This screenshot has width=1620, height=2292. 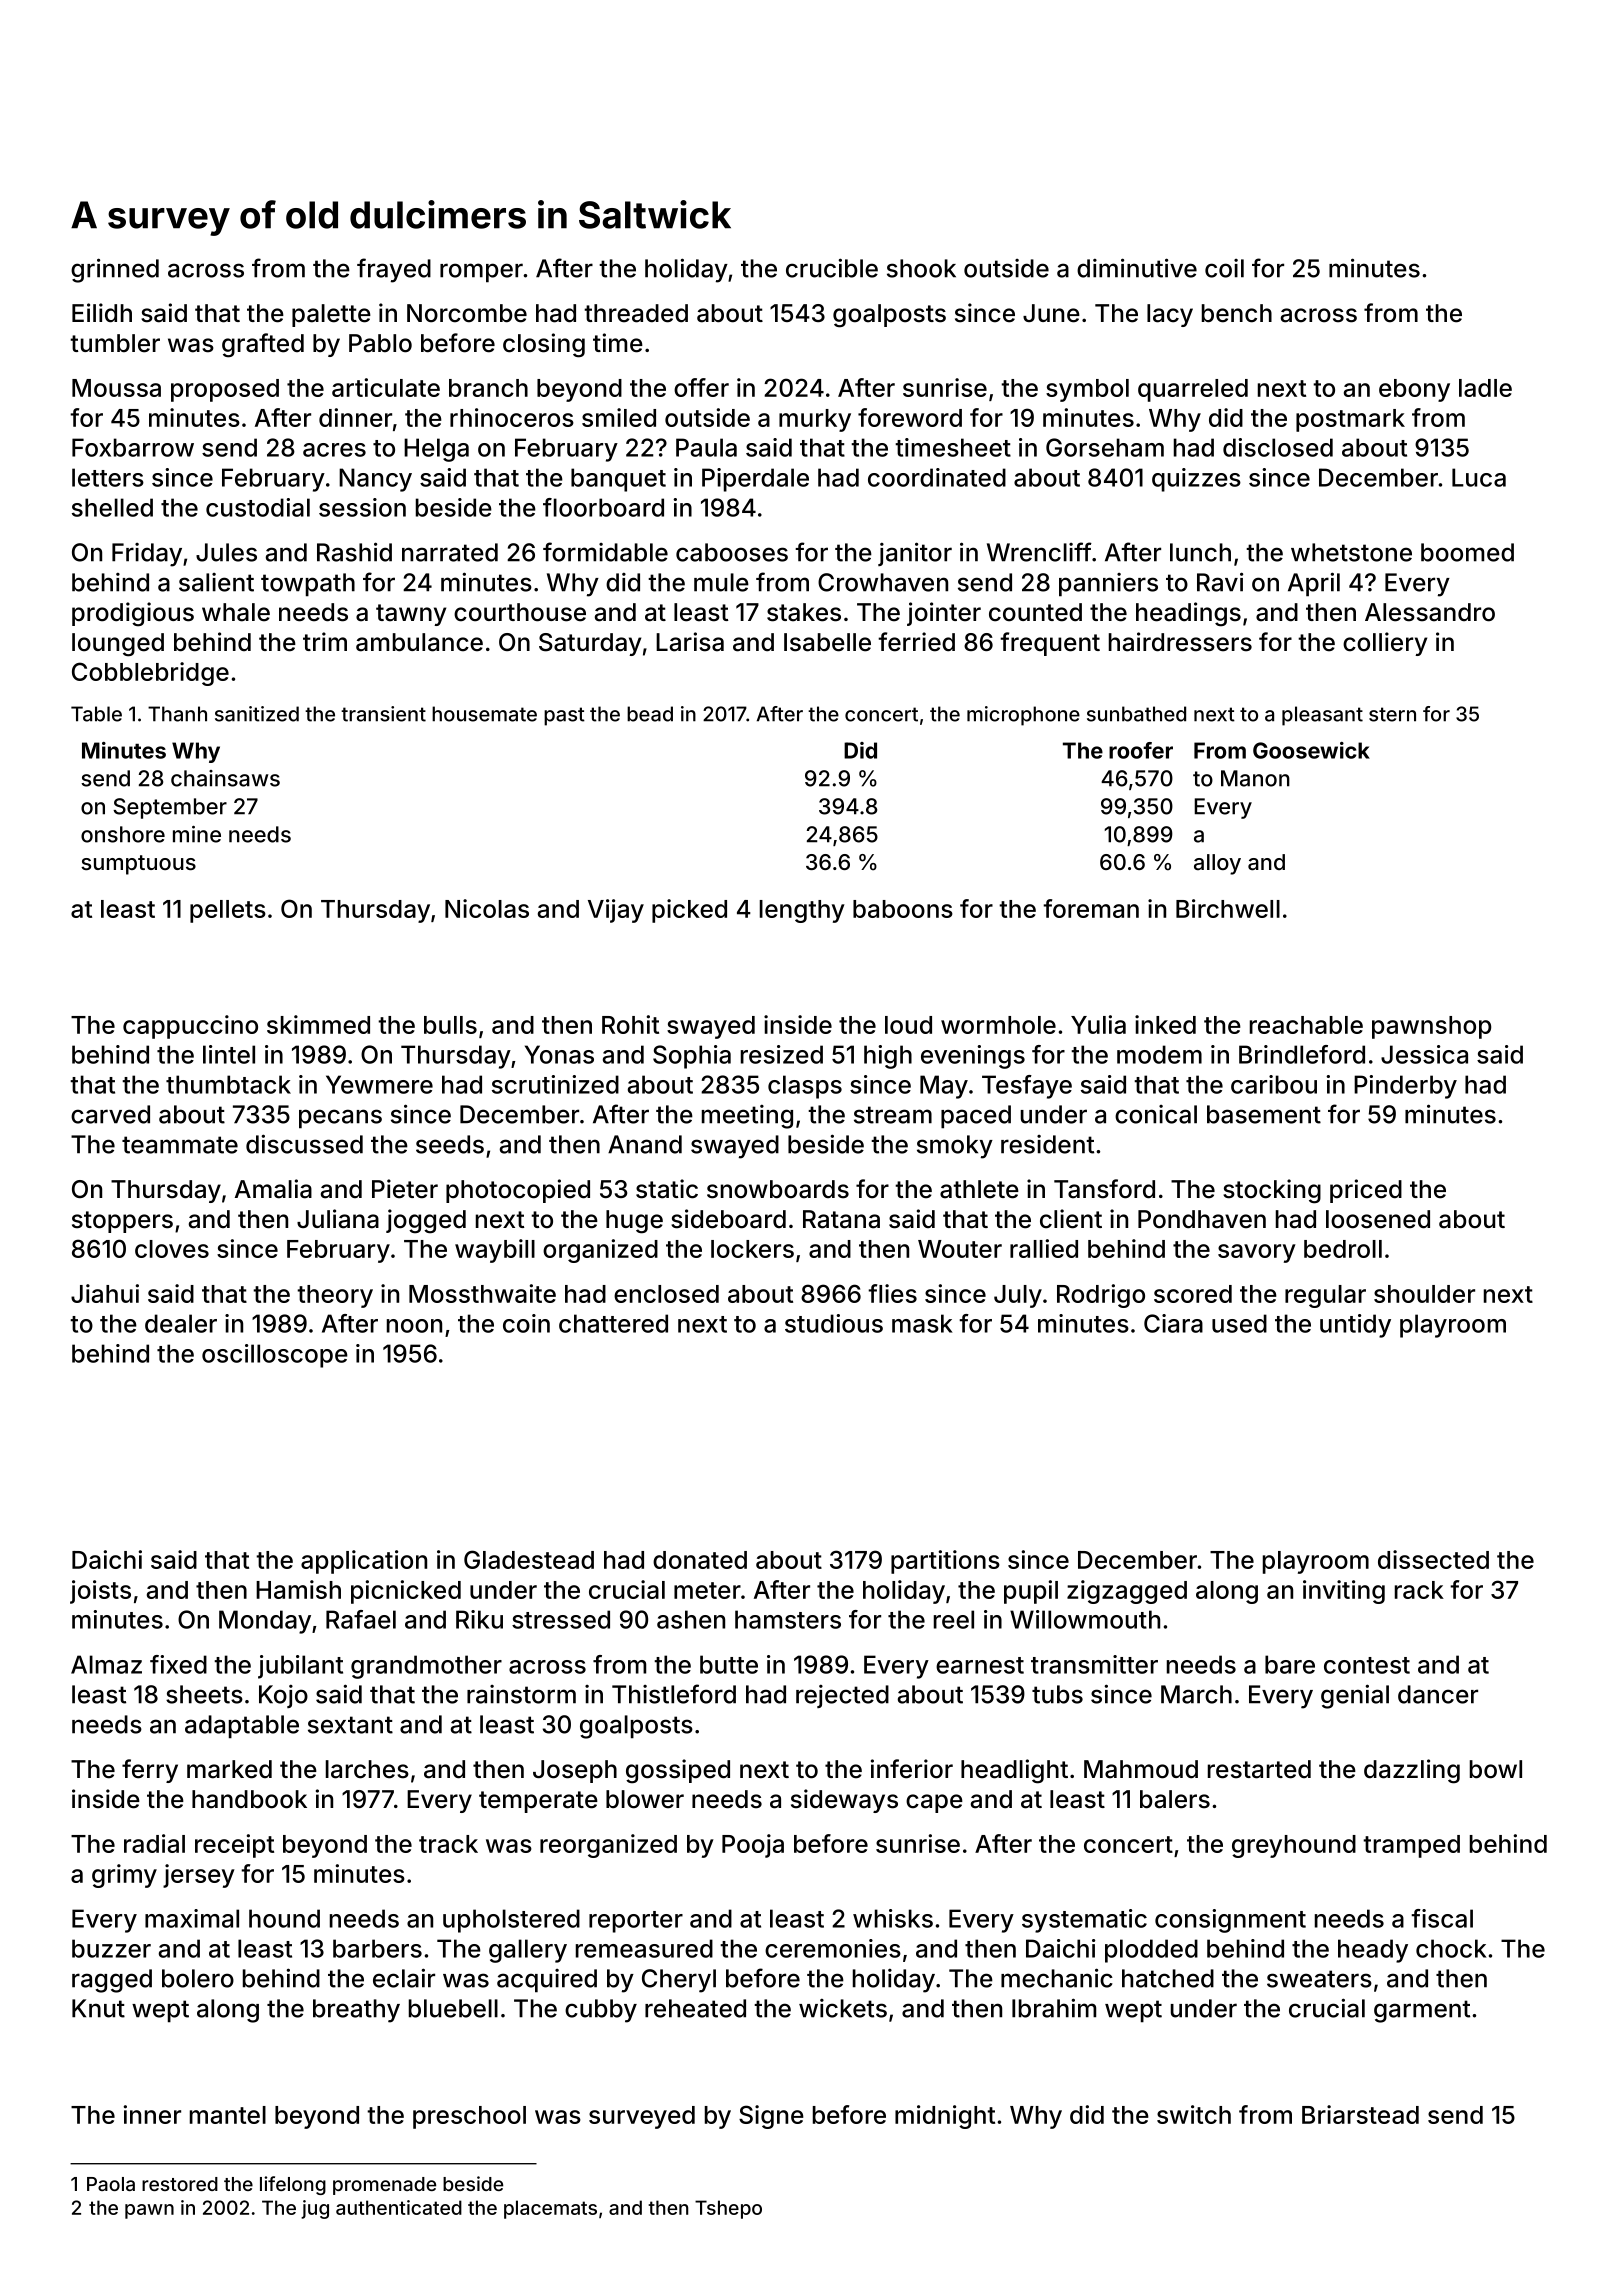 I want to click on high, so click(x=888, y=1057).
